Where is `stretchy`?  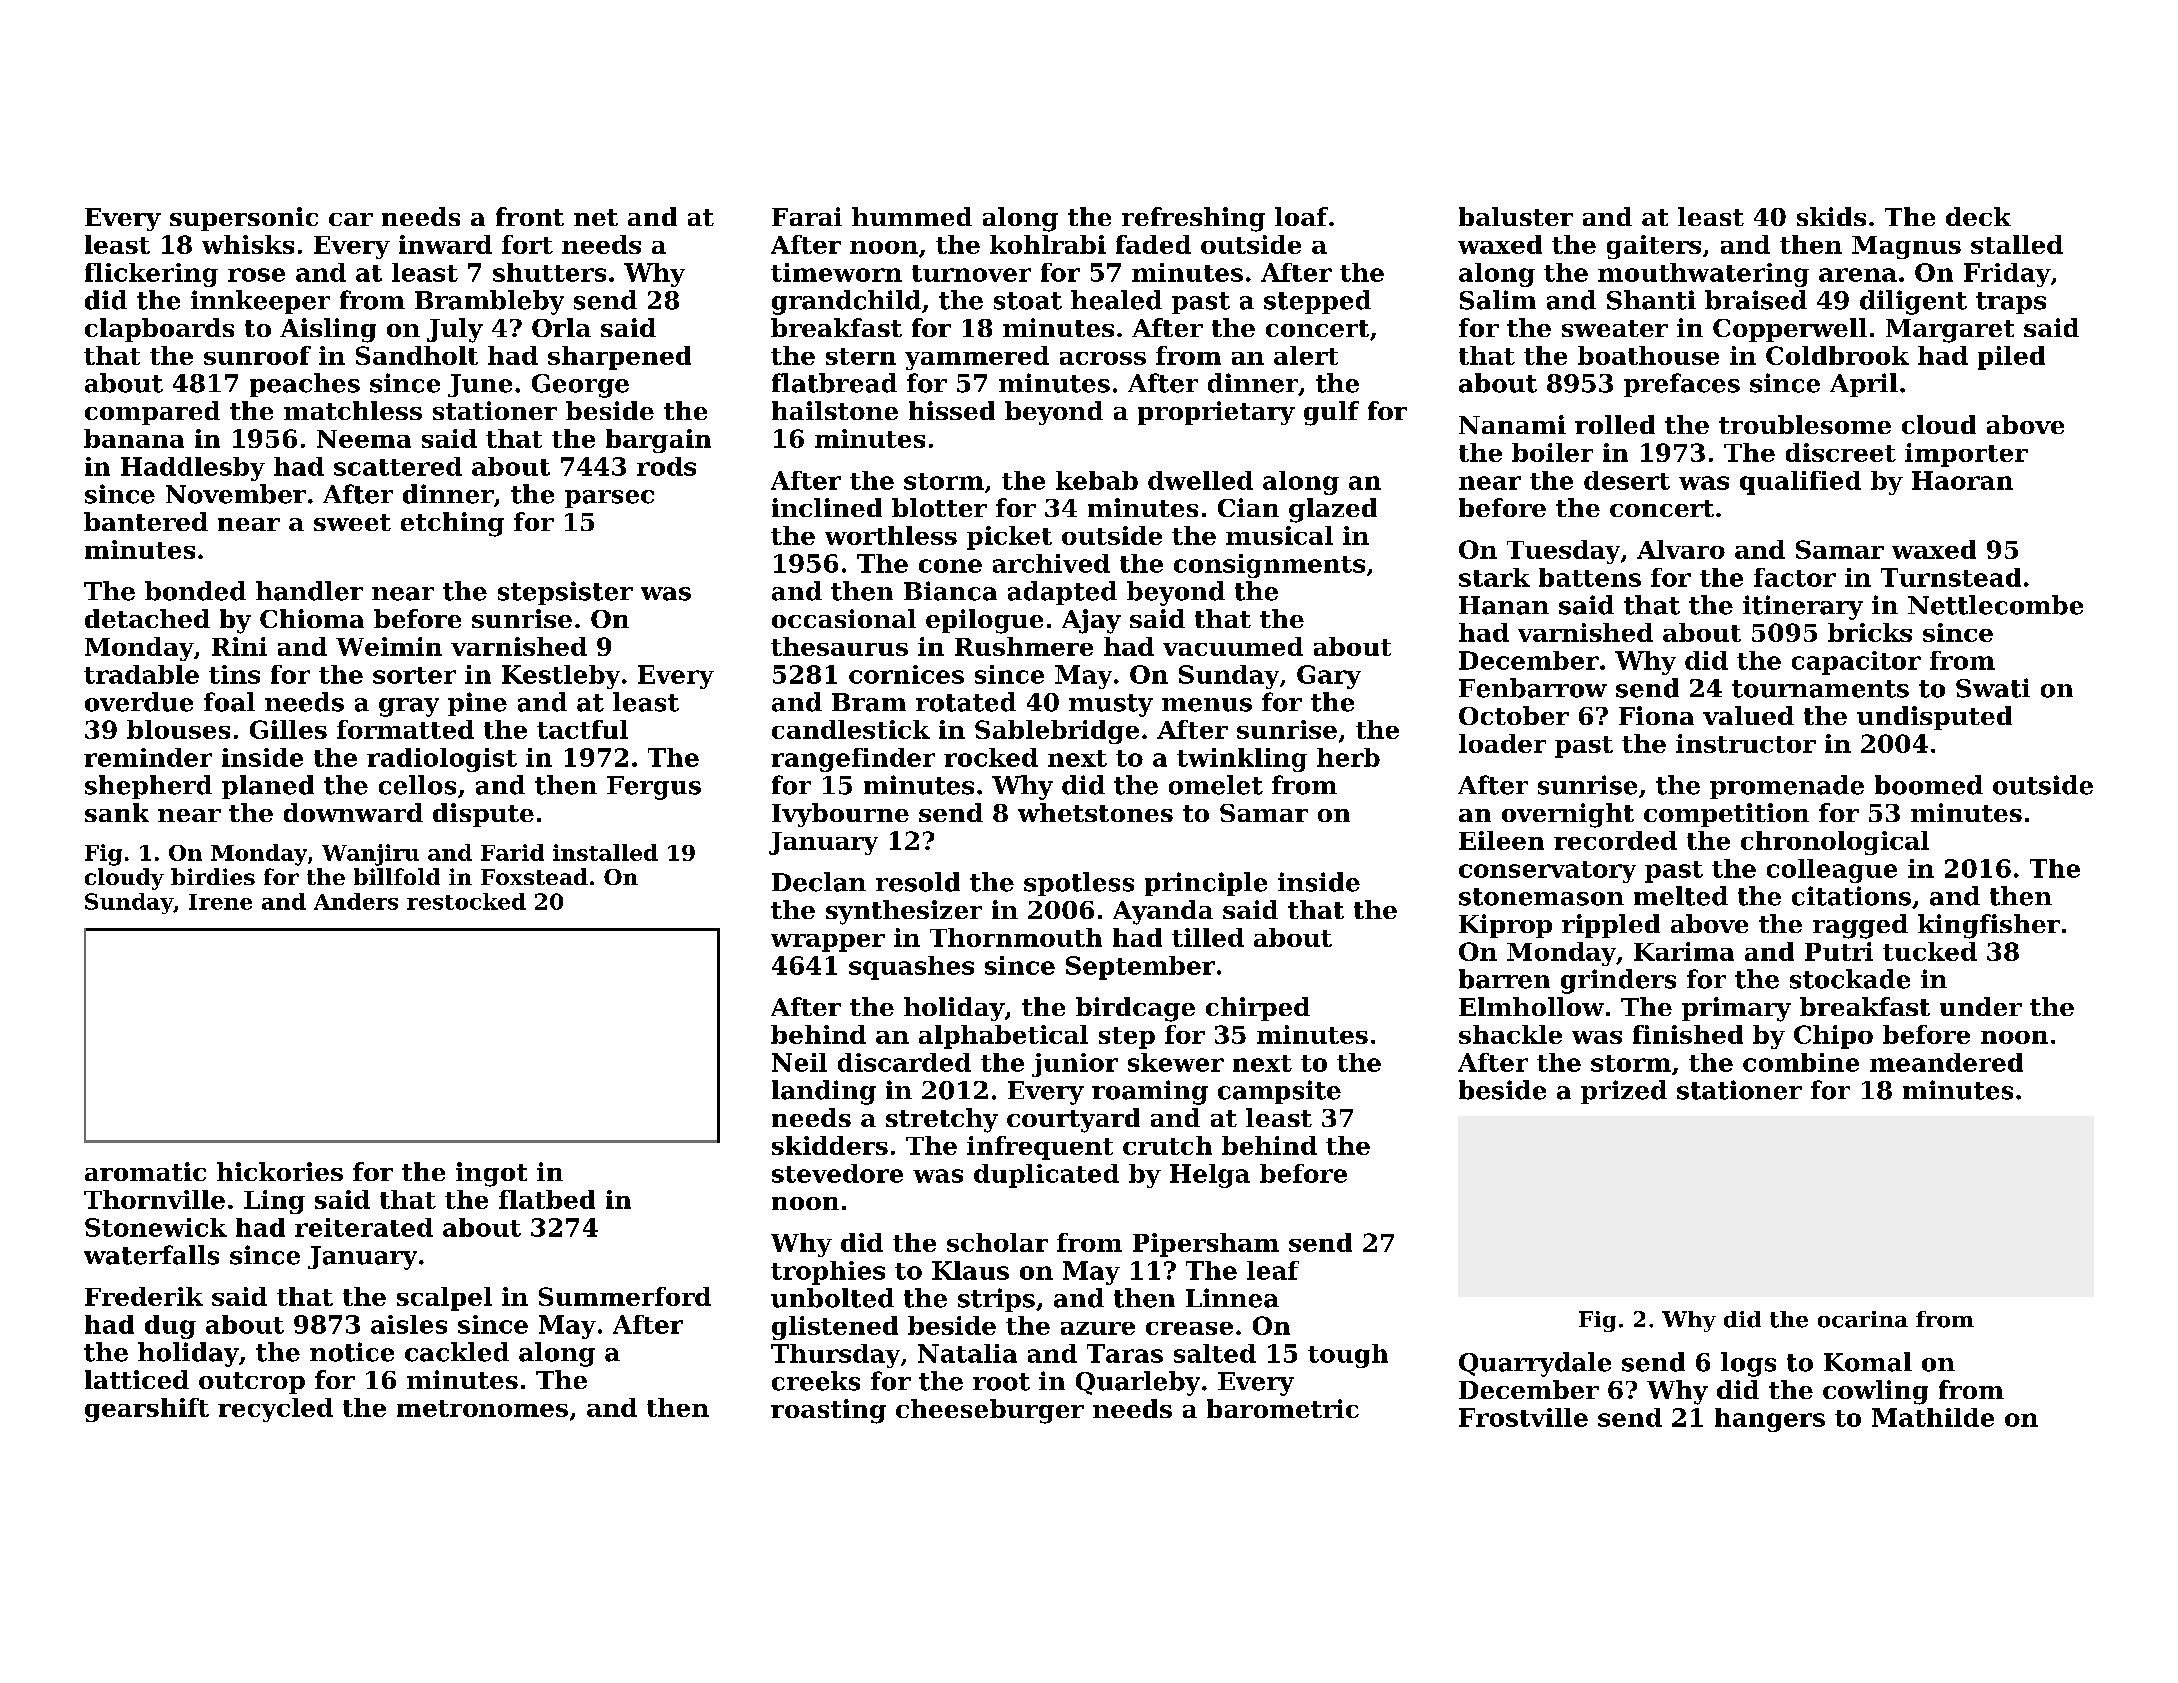 stretchy is located at coordinates (942, 1120).
